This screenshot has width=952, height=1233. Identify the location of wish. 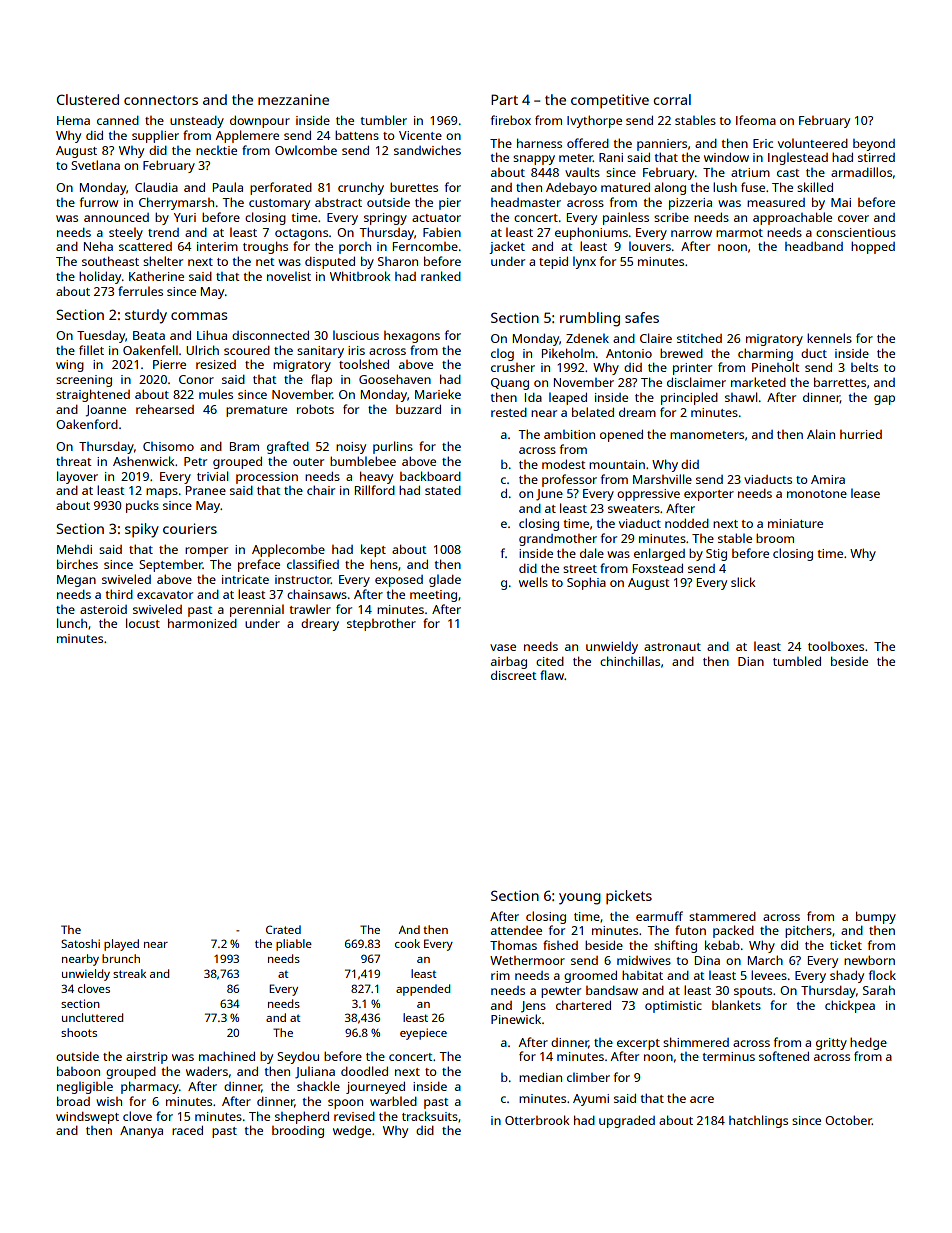
(109, 1101).
